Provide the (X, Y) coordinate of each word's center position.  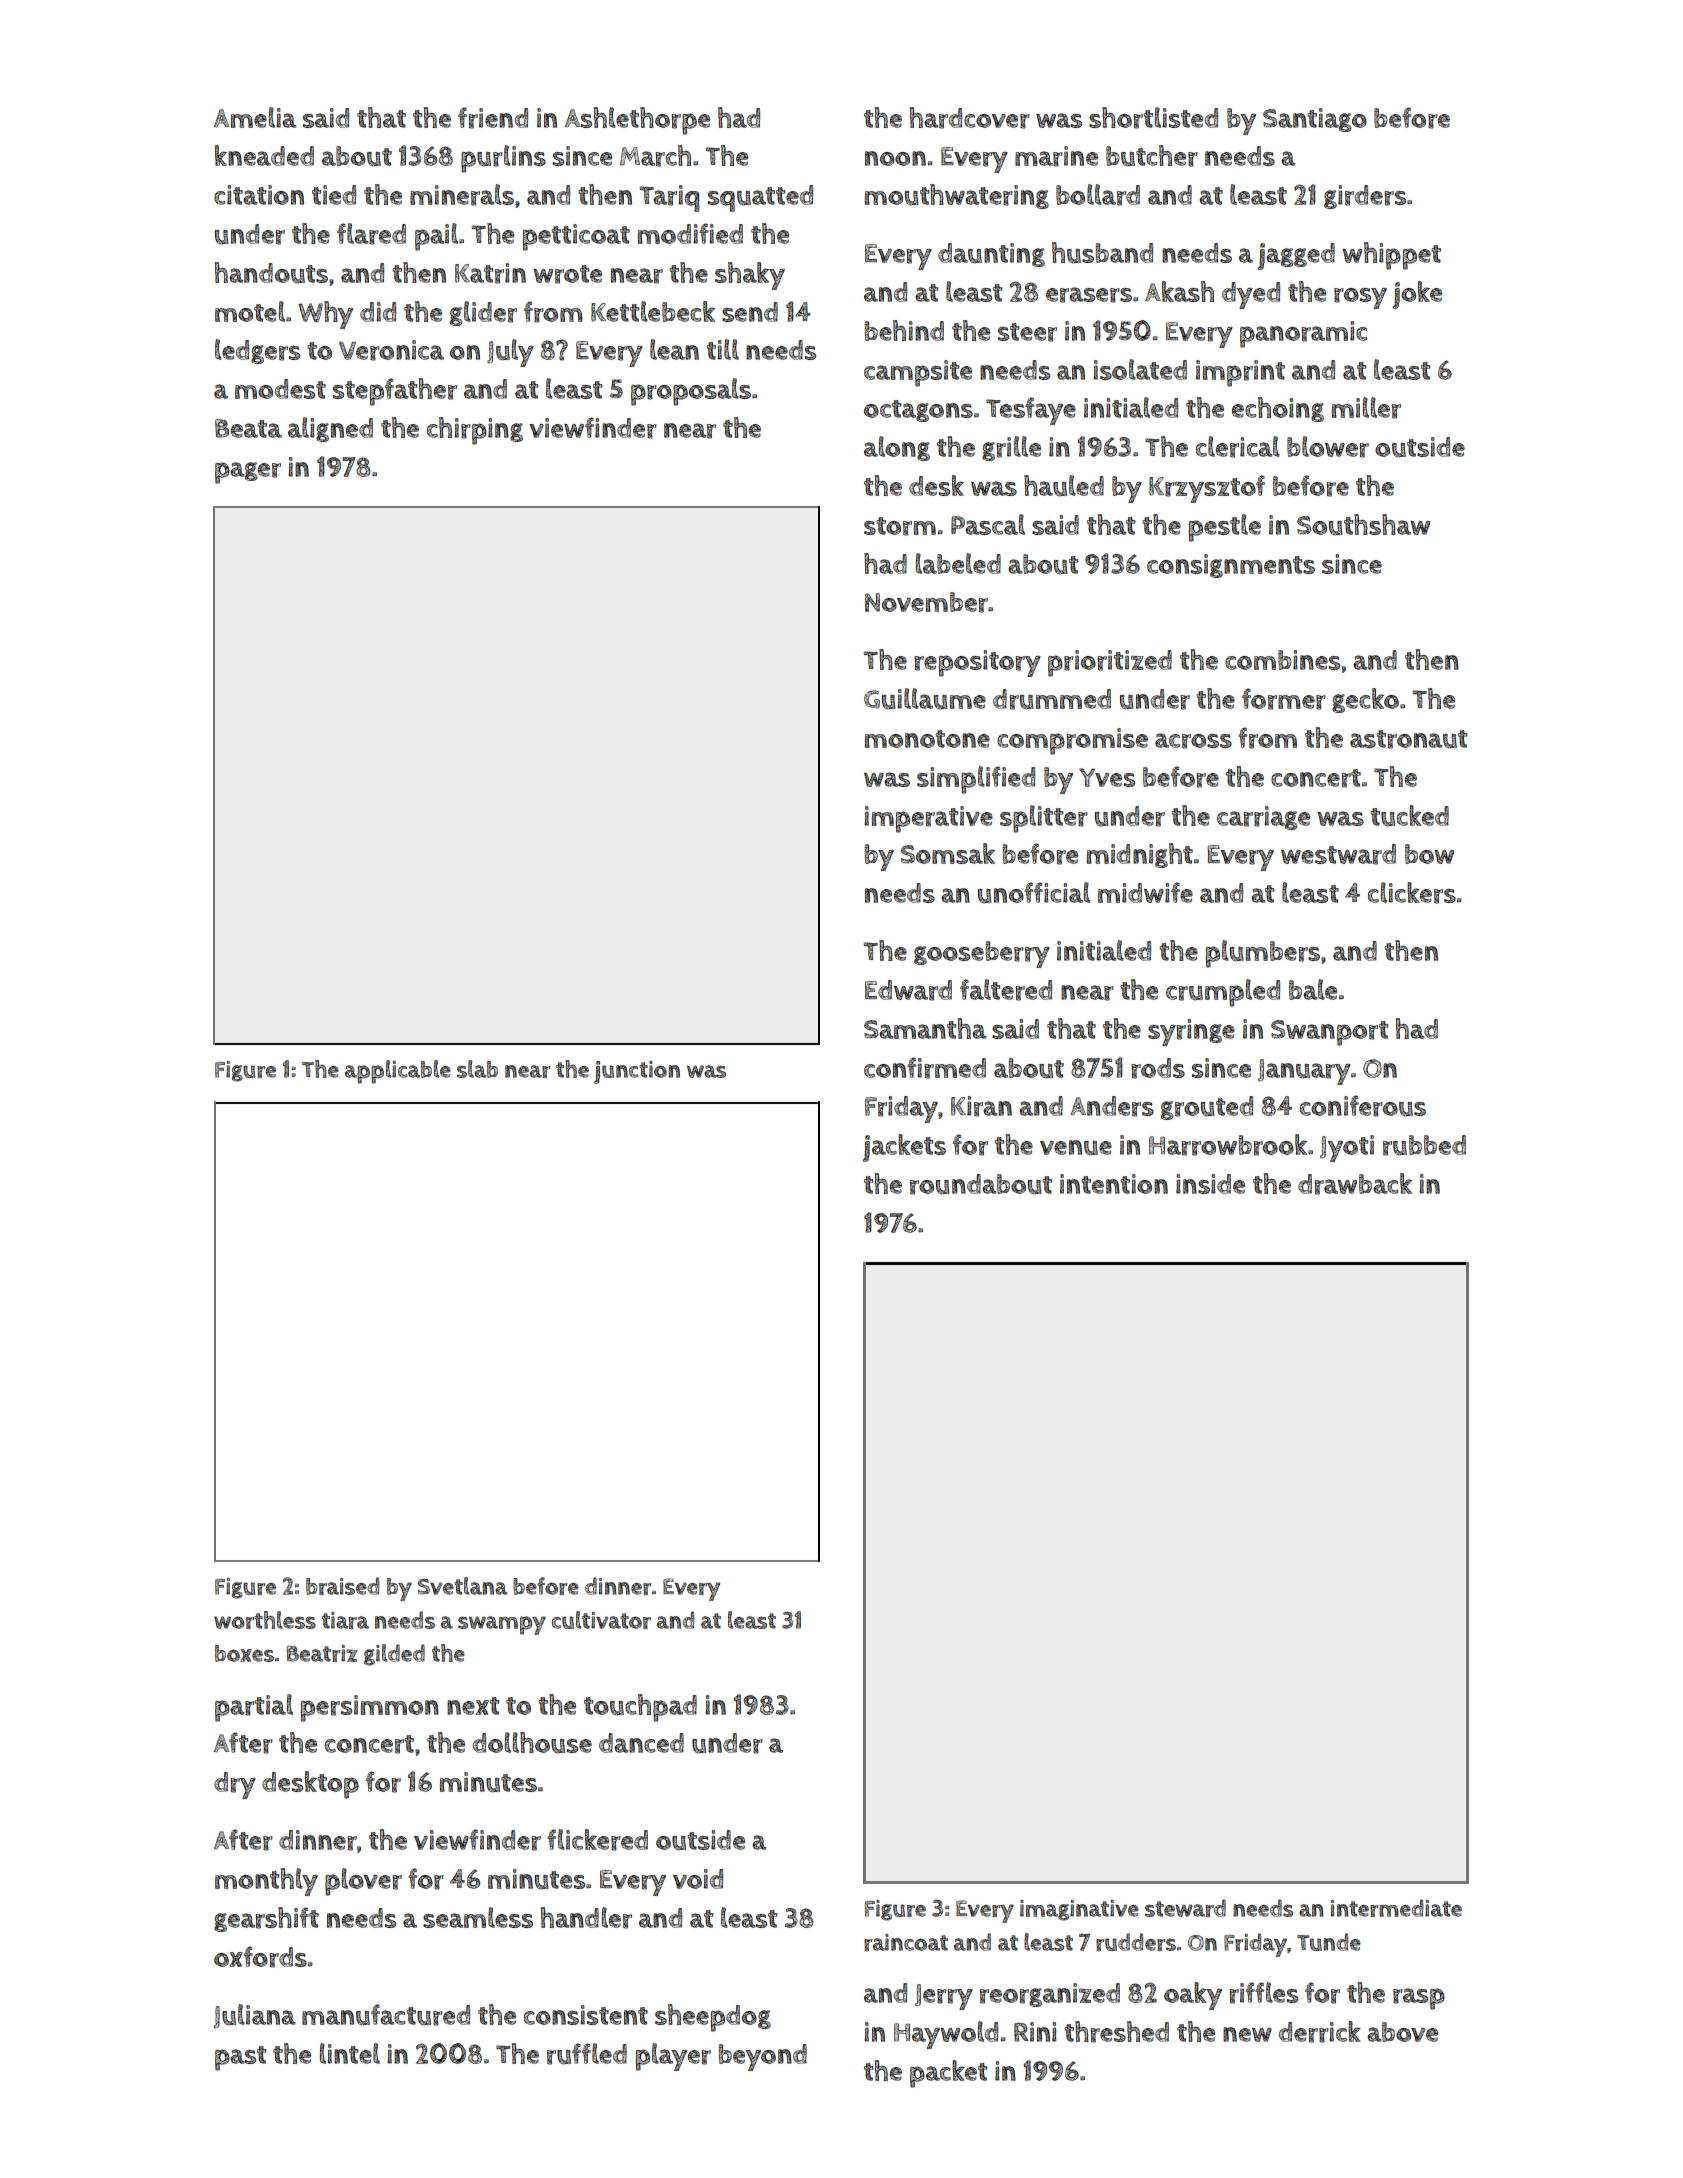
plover (363, 1882)
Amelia (255, 117)
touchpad (640, 1708)
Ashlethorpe (637, 121)
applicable (398, 1072)
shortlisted (1153, 118)
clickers (1412, 893)
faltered (1006, 990)
